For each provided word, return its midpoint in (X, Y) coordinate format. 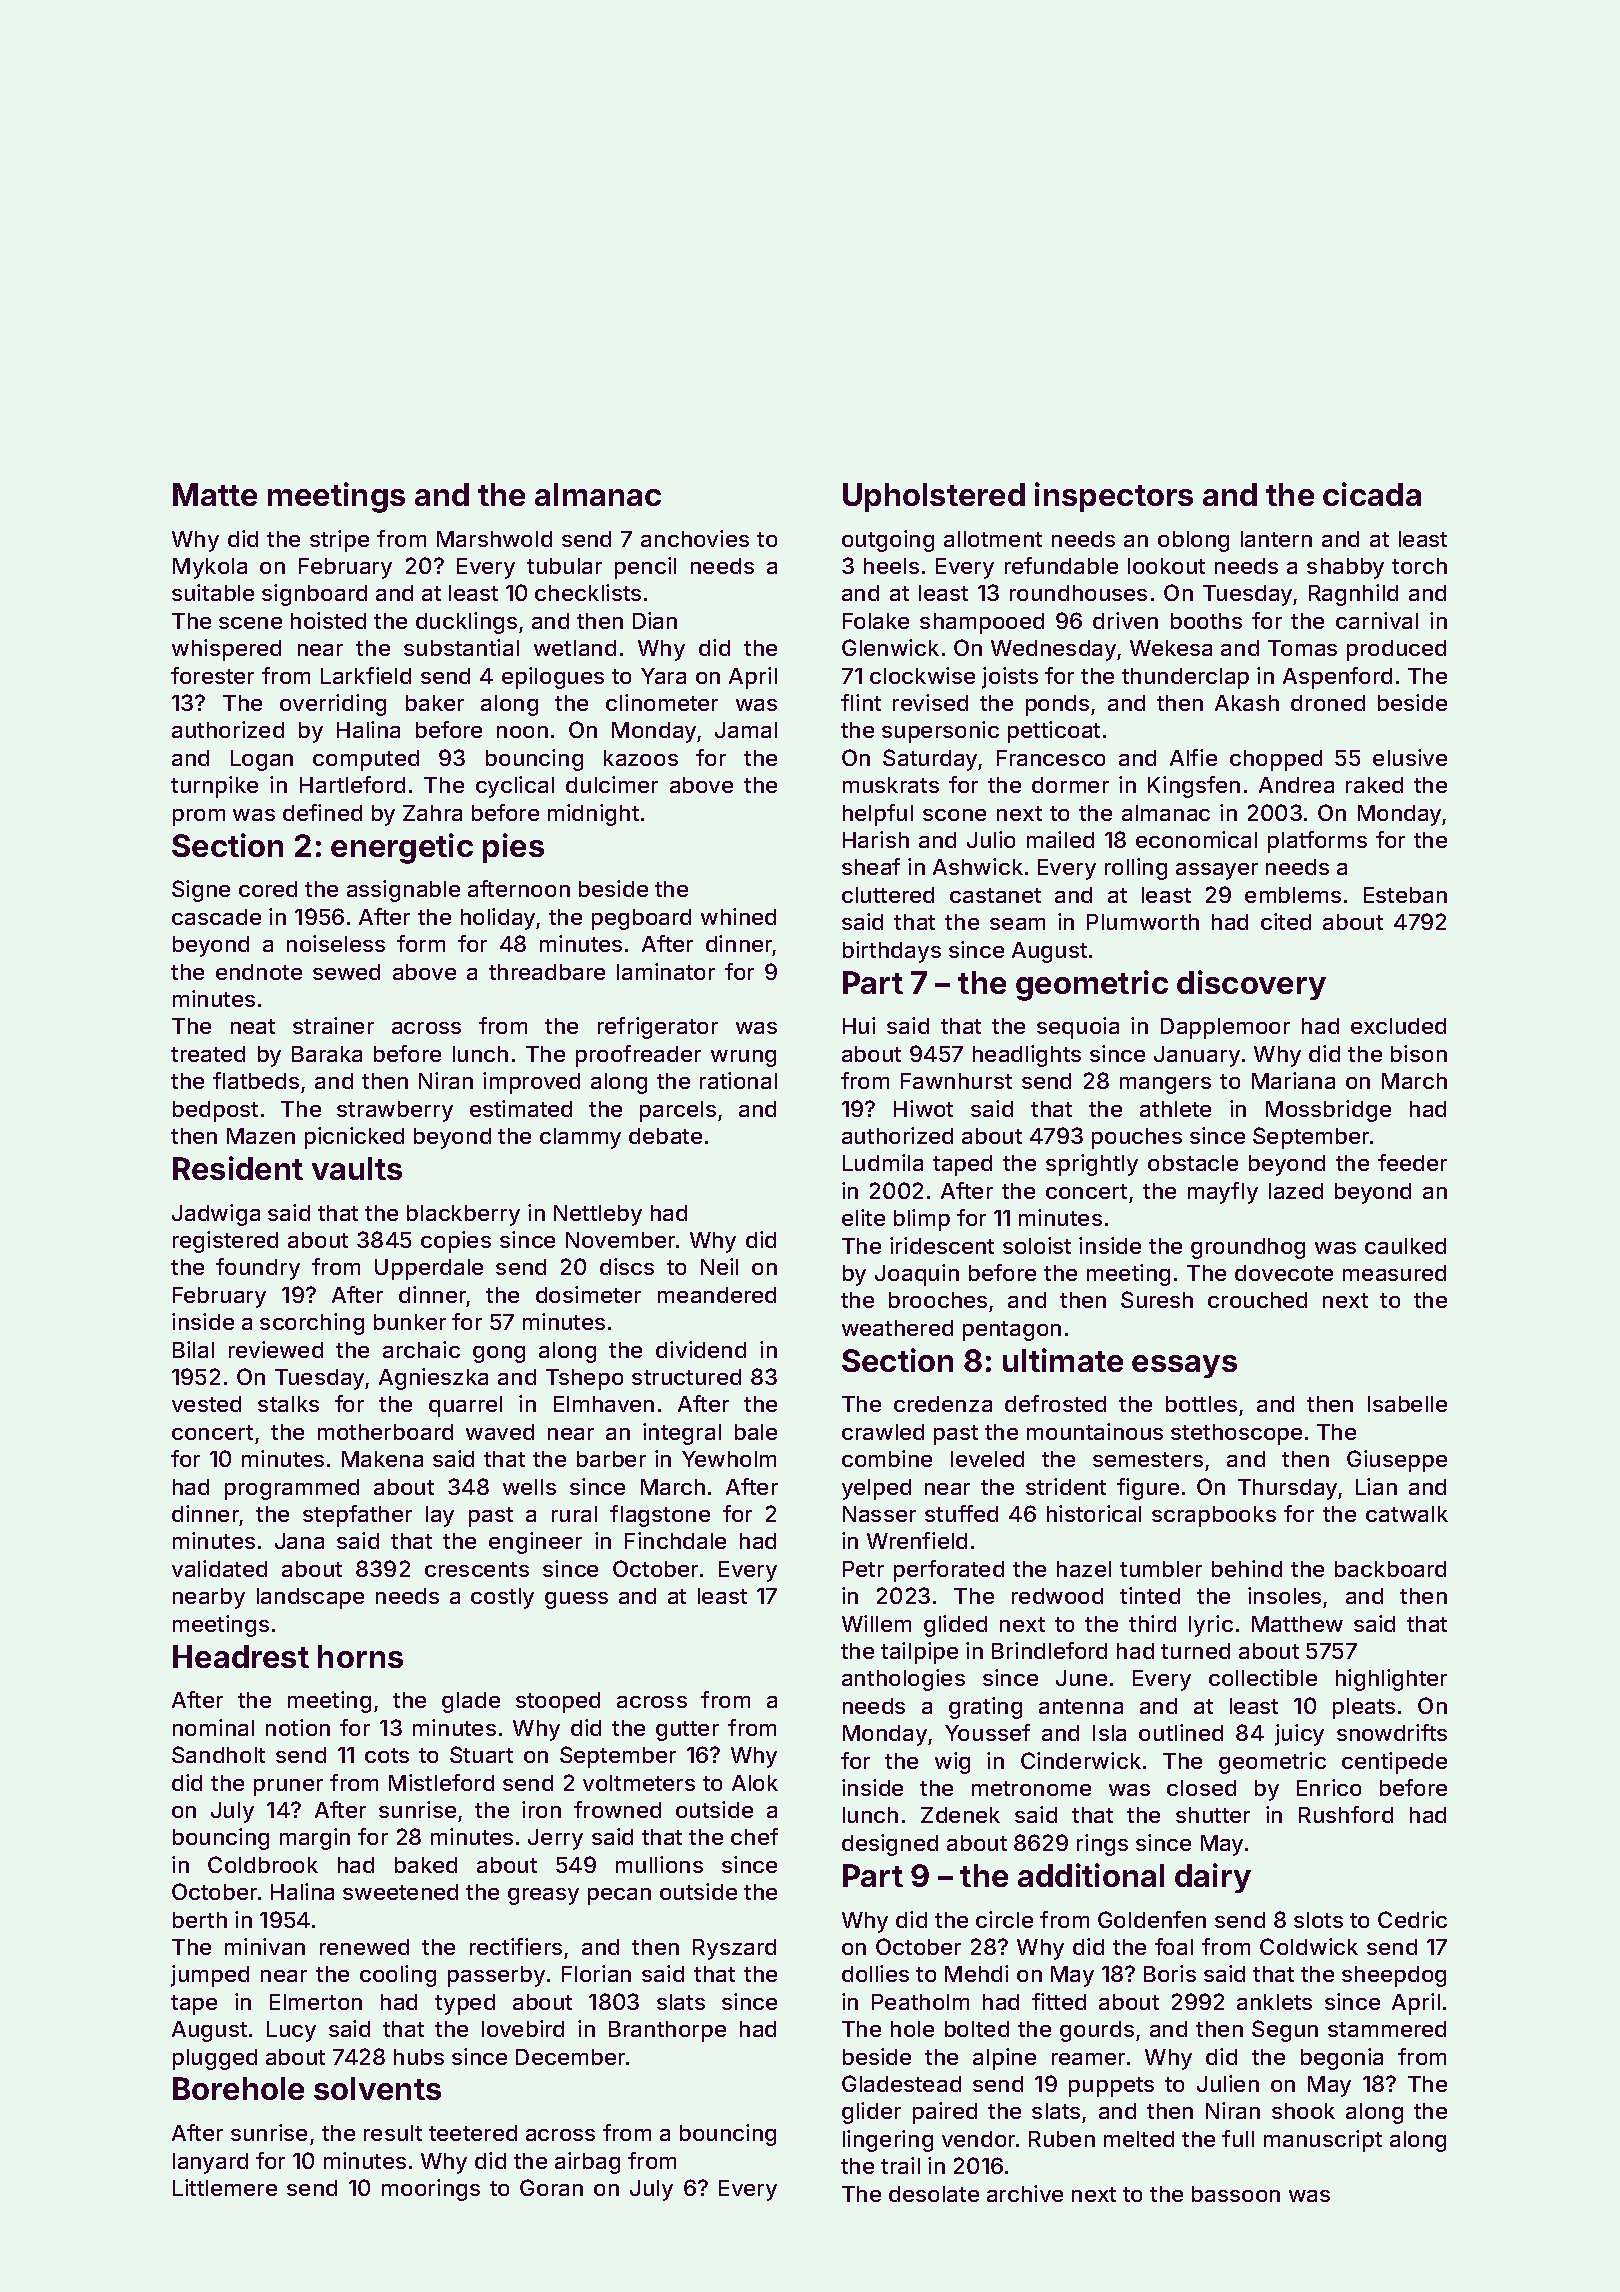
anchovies (695, 538)
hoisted (328, 620)
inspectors (1114, 497)
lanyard (210, 2163)
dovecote (1284, 1273)
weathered (897, 1328)
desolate (934, 2194)
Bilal (193, 1349)
